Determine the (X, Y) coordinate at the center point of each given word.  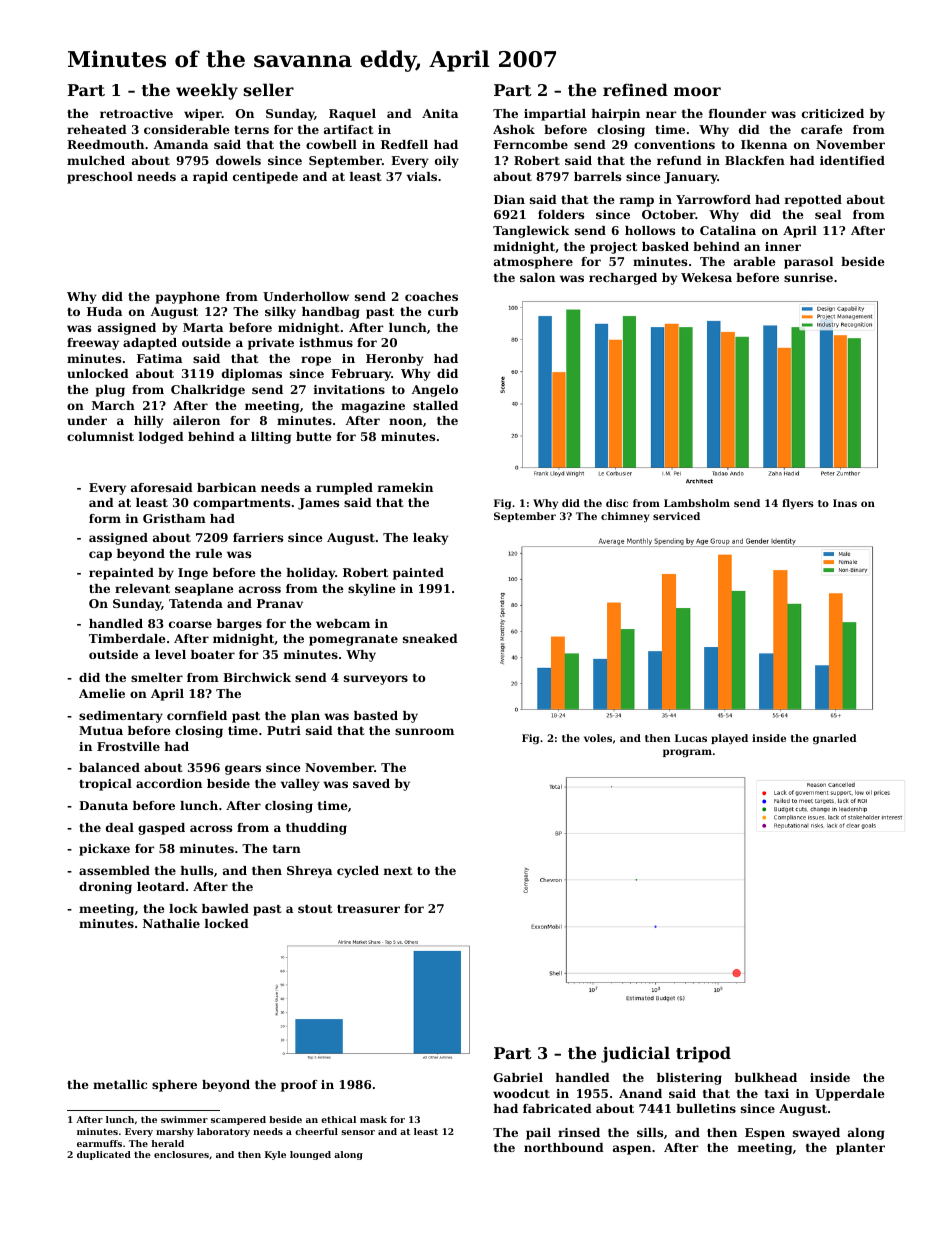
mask (373, 1119)
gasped (161, 829)
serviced (676, 516)
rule (209, 553)
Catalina (728, 230)
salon (537, 277)
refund (679, 160)
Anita (440, 113)
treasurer (368, 909)
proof (299, 1086)
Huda (104, 311)
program (687, 753)
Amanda (181, 144)
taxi (777, 1093)
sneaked (430, 638)
